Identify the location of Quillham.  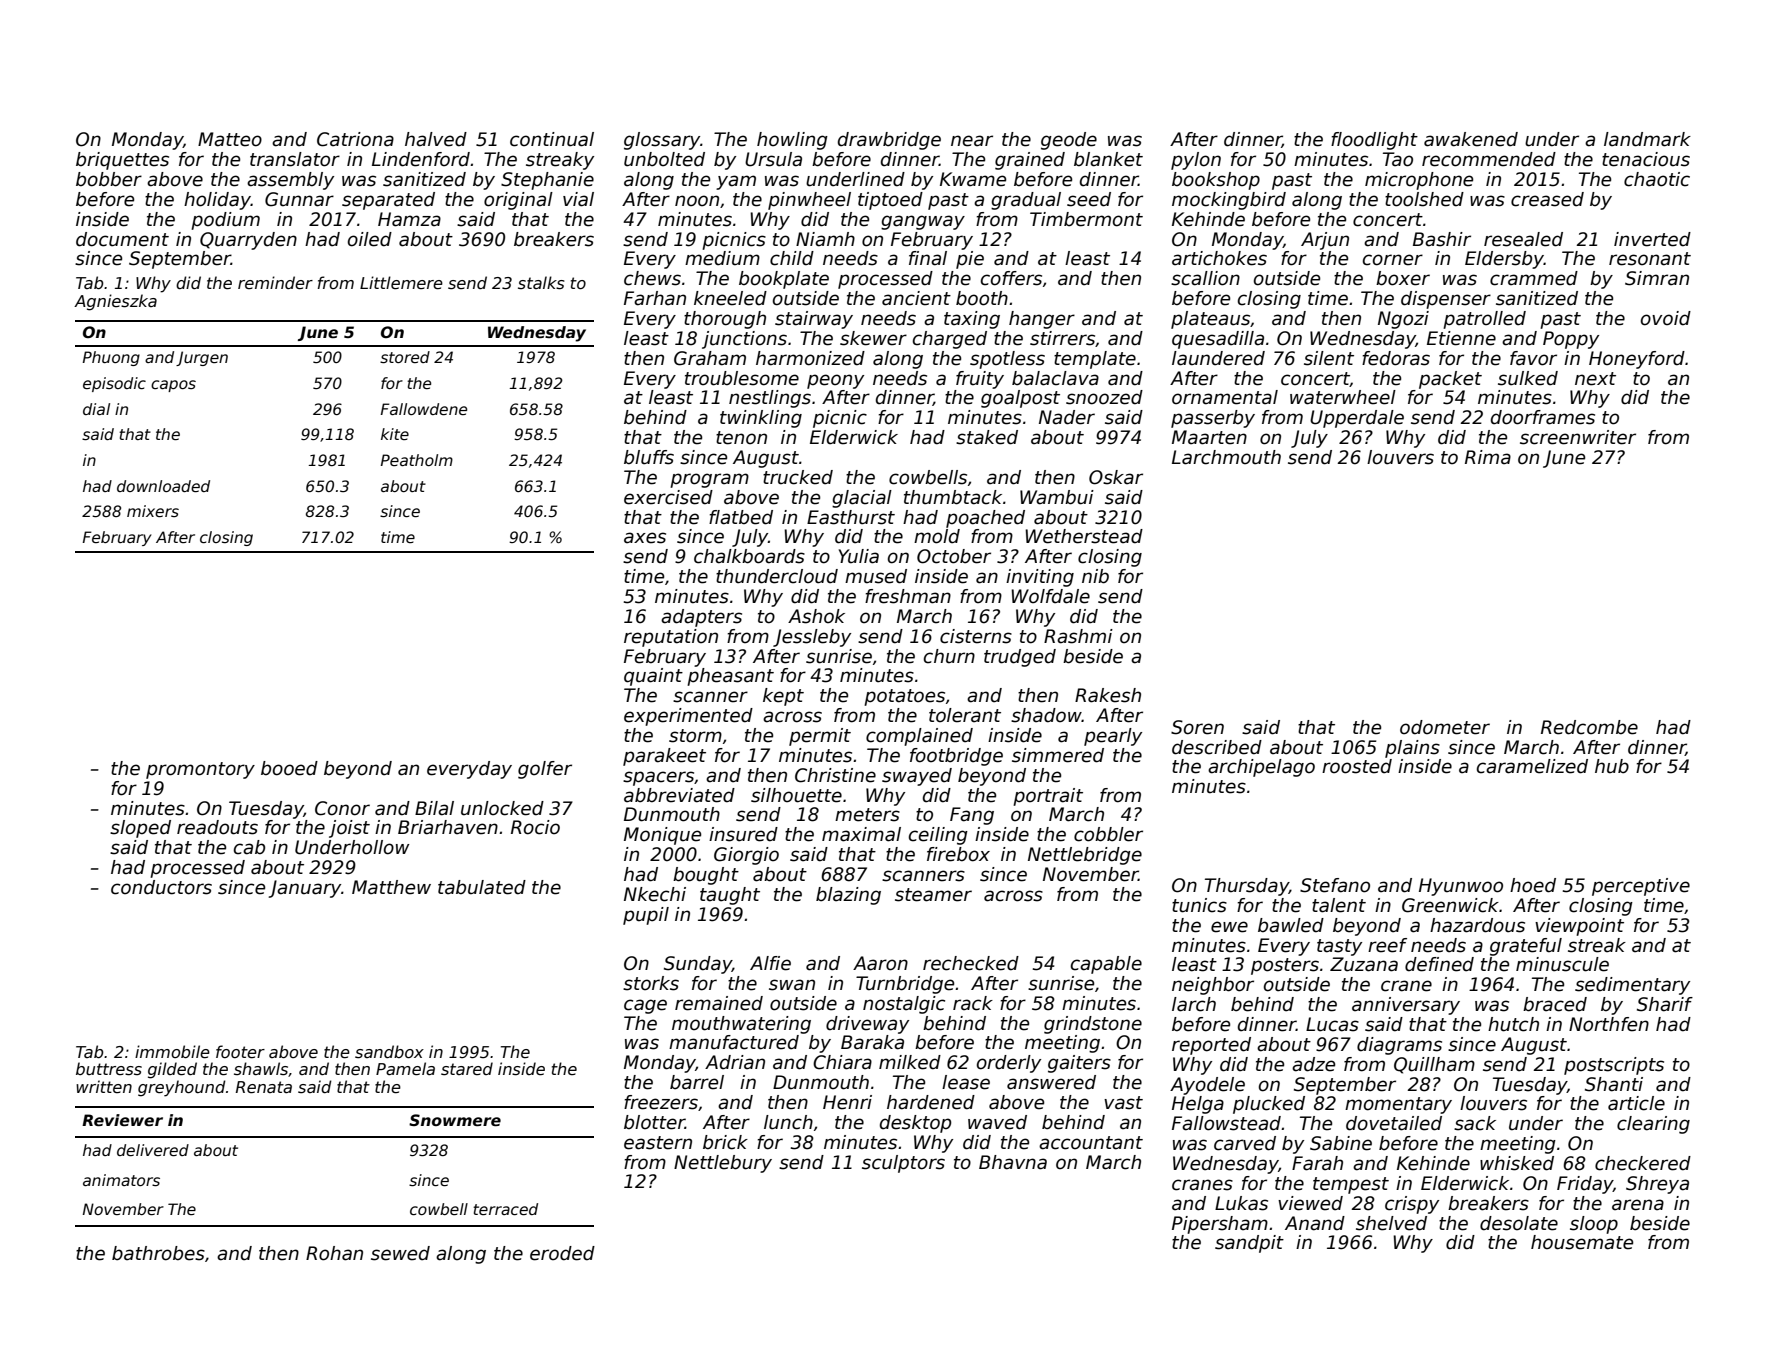
(1434, 1065).
